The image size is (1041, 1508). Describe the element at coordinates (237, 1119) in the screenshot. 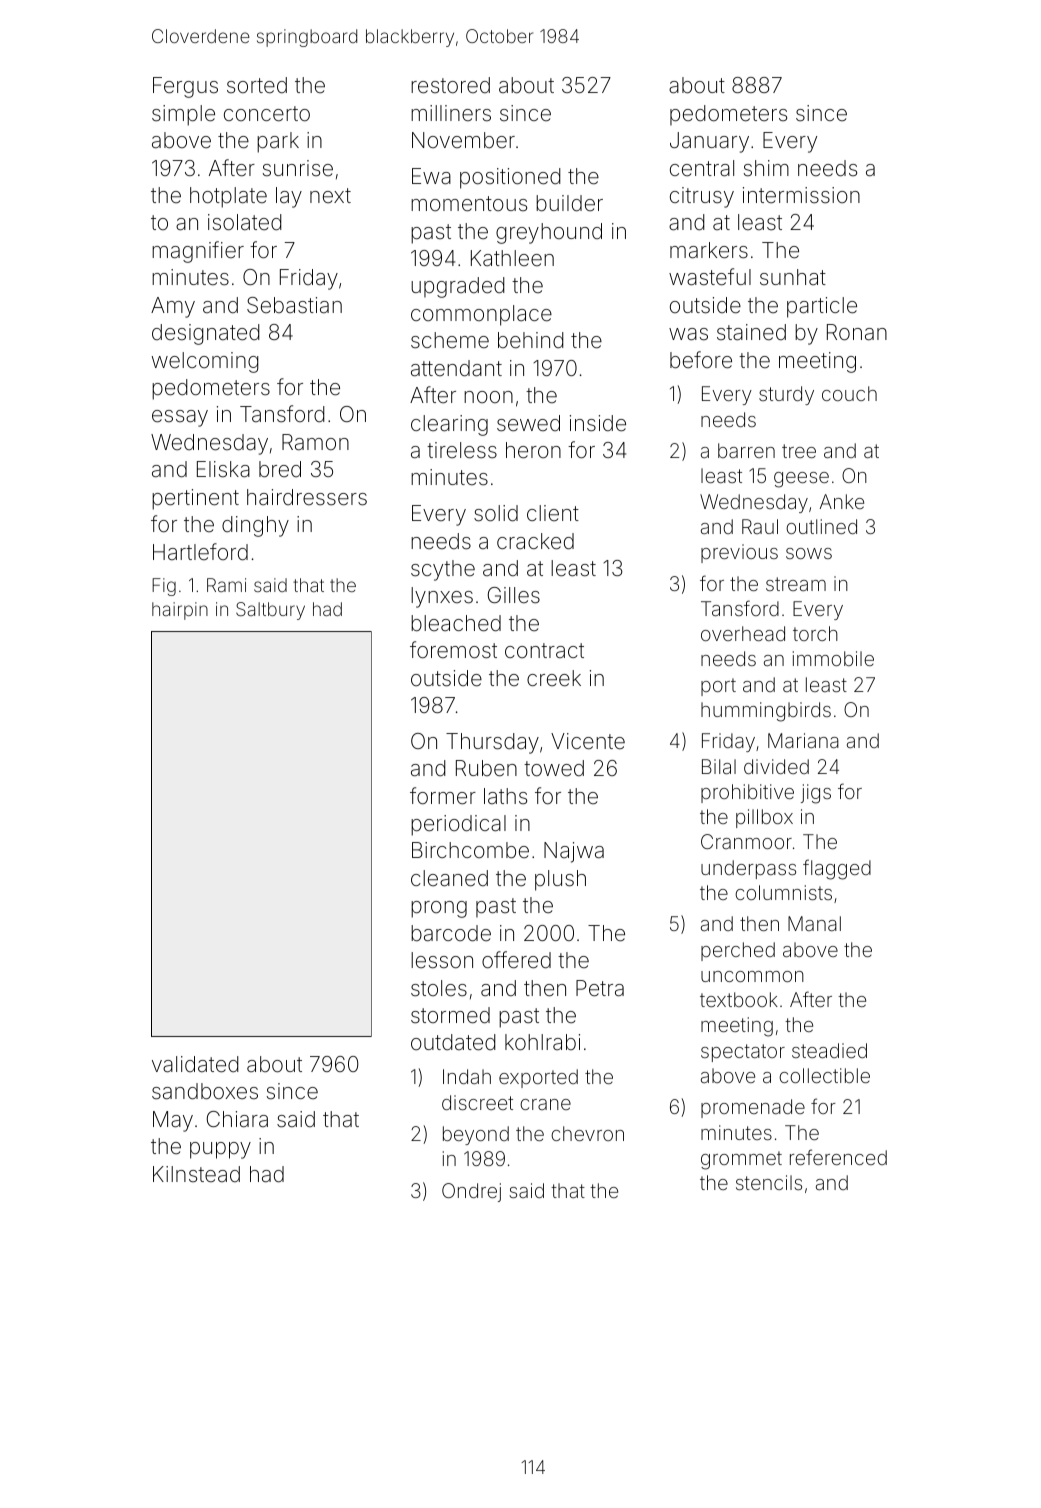

I see `Chiara` at that location.
